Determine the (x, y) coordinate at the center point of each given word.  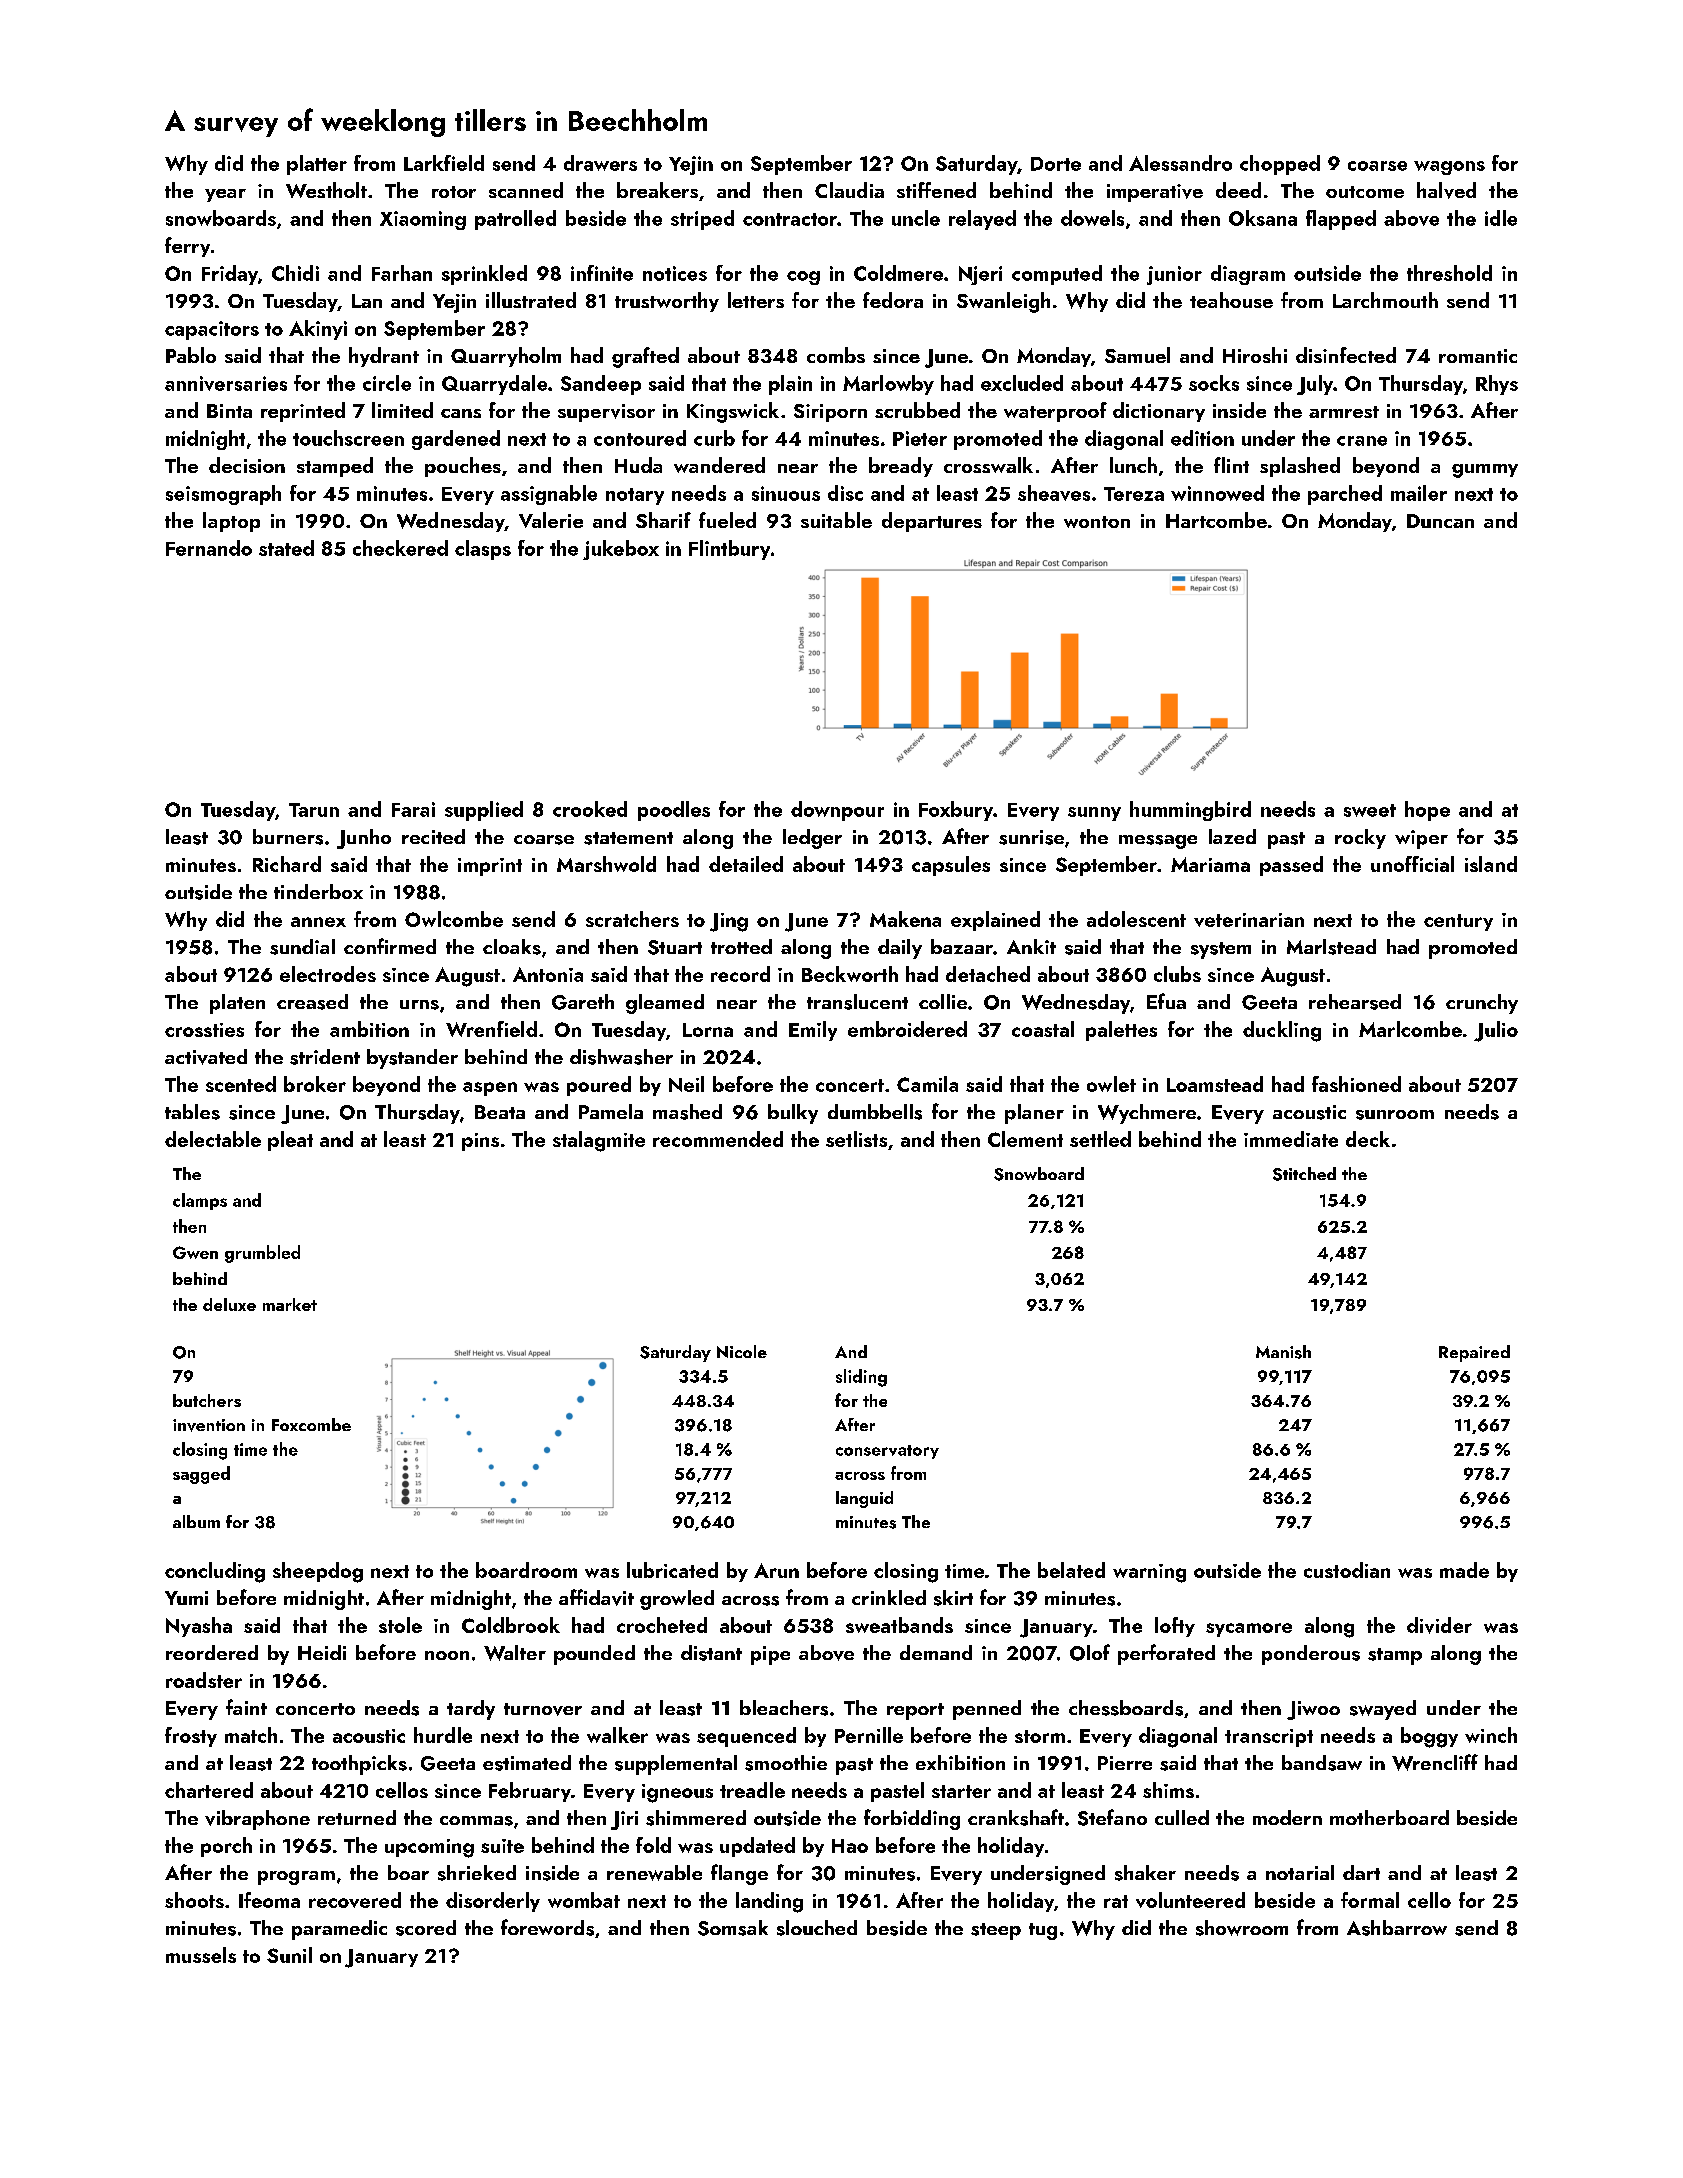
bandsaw (1322, 1763)
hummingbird (1190, 811)
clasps (483, 550)
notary (635, 496)
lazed (1232, 836)
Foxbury (956, 811)
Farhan (402, 273)
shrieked (477, 1873)
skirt (953, 1598)
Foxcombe (311, 1424)
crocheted (662, 1625)
